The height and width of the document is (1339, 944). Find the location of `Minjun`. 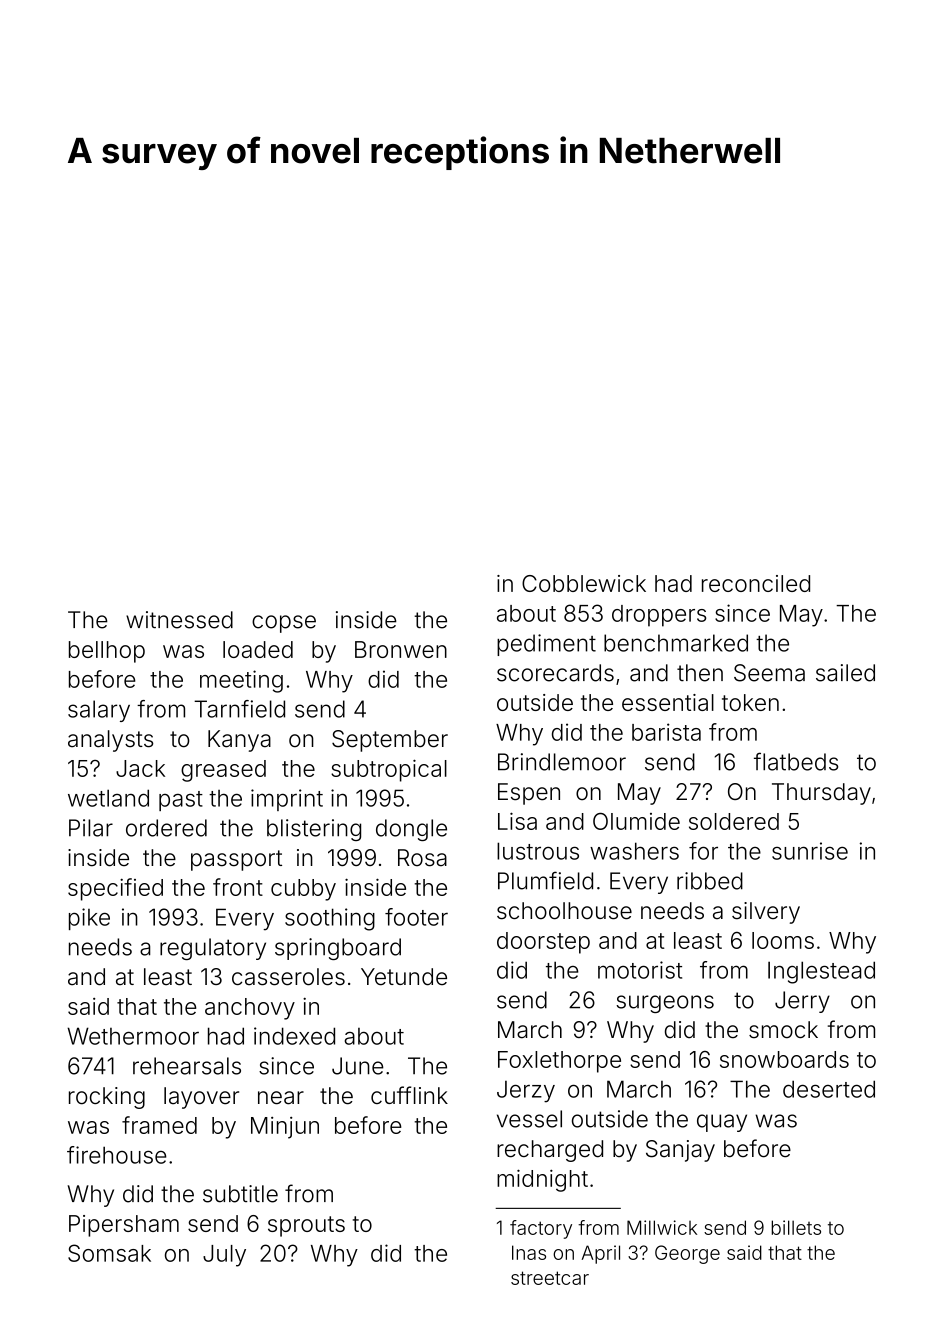

Minjun is located at coordinates (285, 1128).
